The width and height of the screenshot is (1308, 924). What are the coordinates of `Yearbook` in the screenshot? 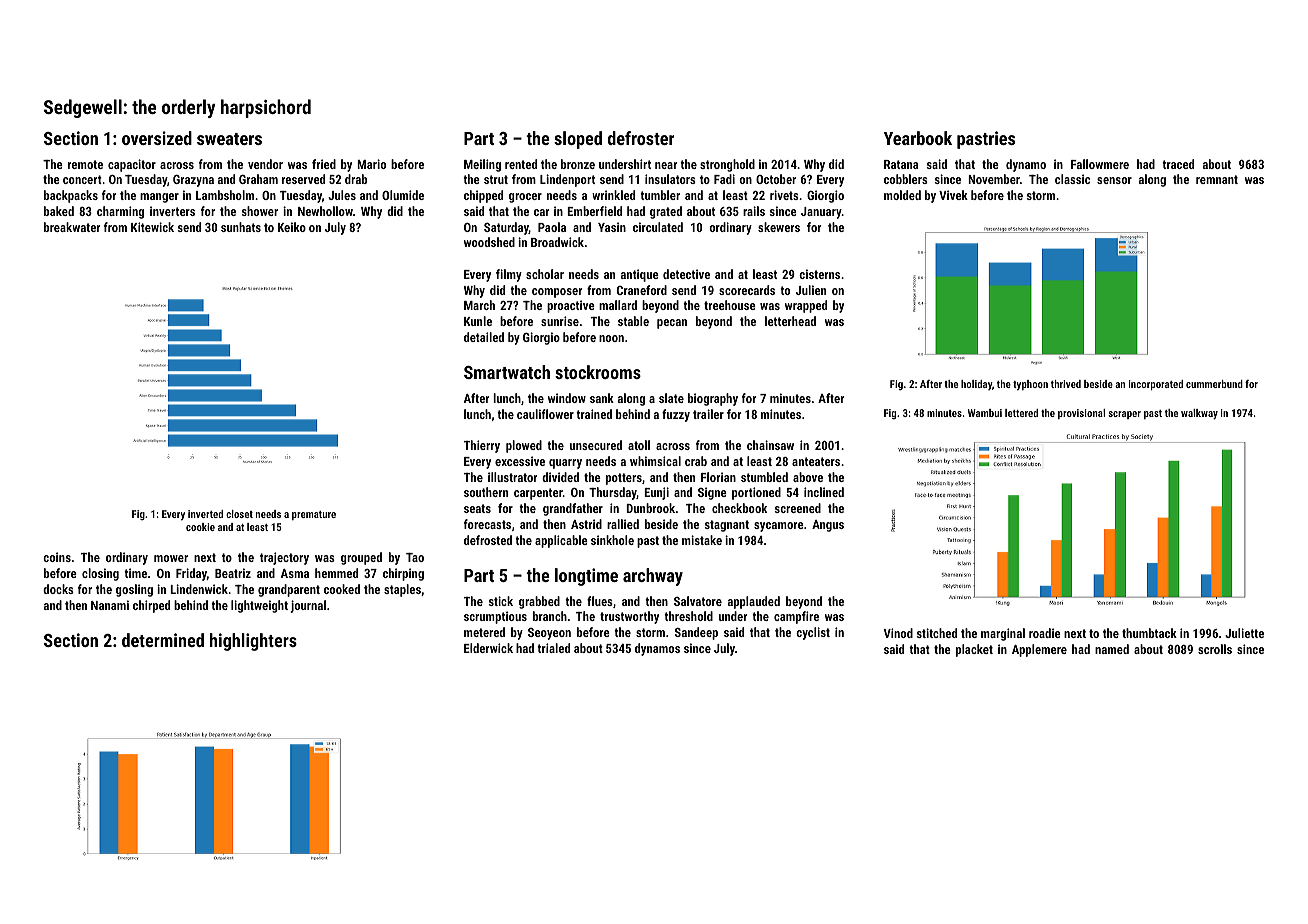 It's located at (918, 138).
